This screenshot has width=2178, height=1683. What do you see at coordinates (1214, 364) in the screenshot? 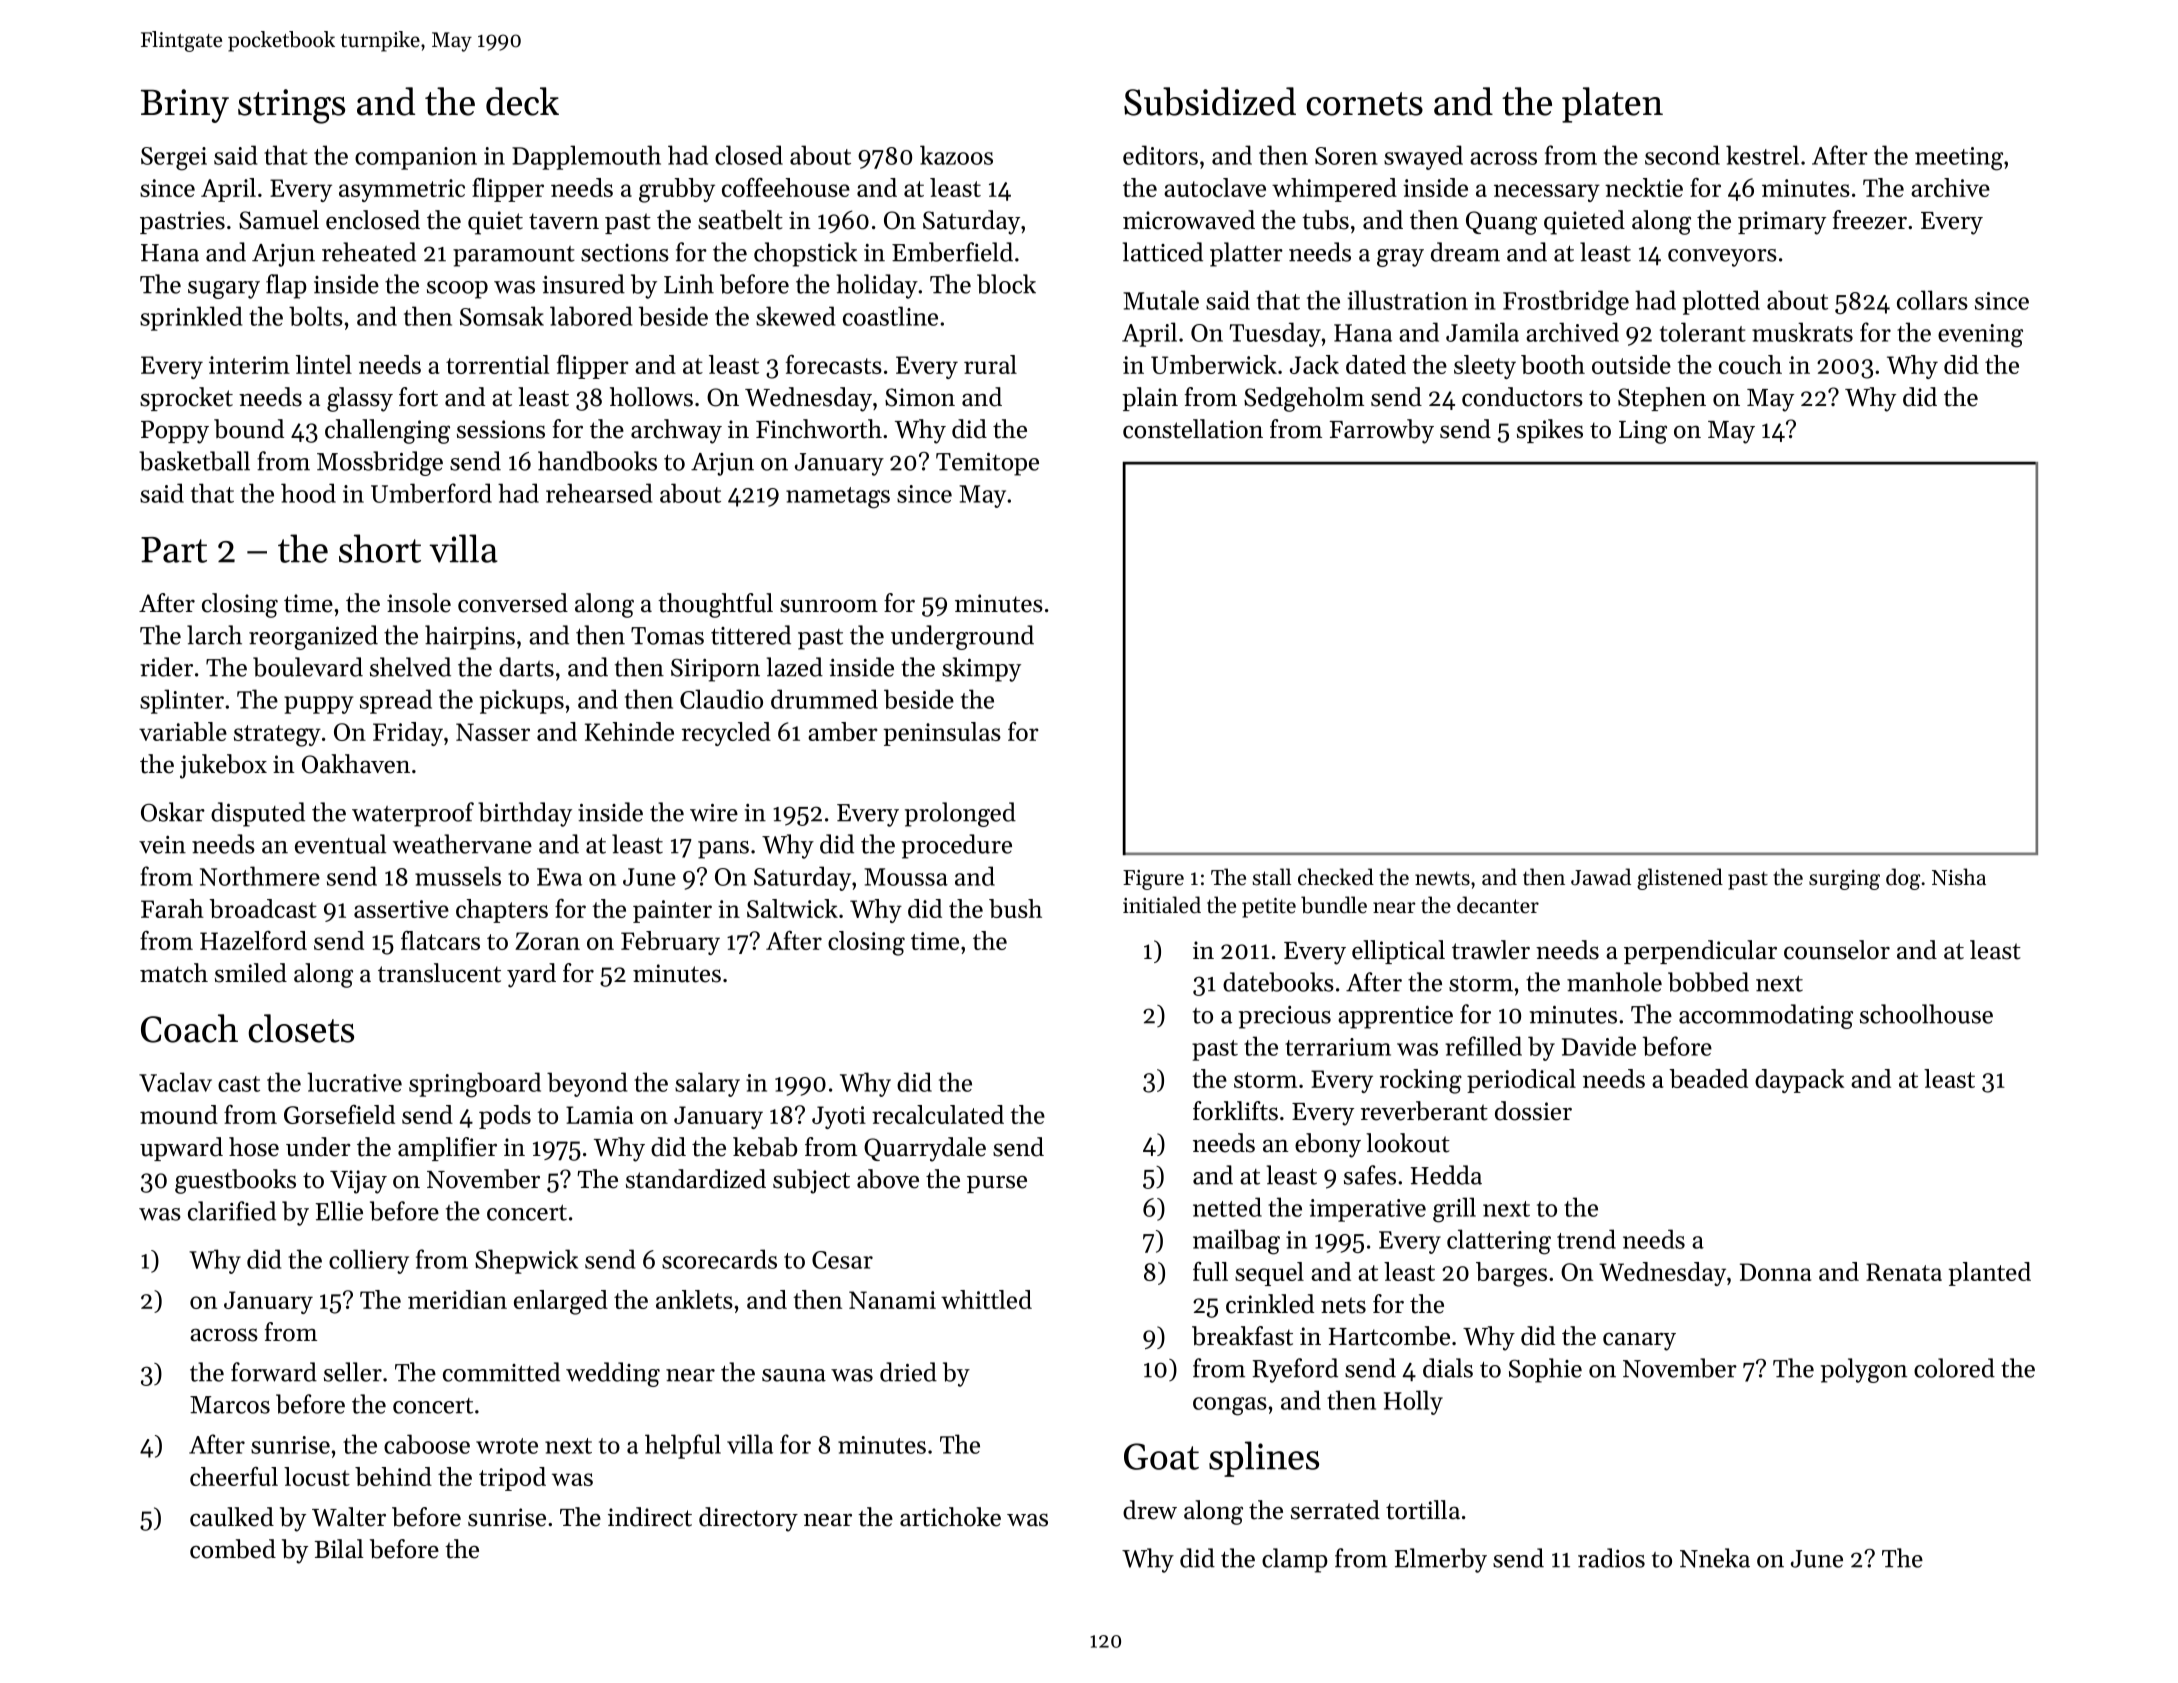
I see `Umberwick` at bounding box center [1214, 364].
